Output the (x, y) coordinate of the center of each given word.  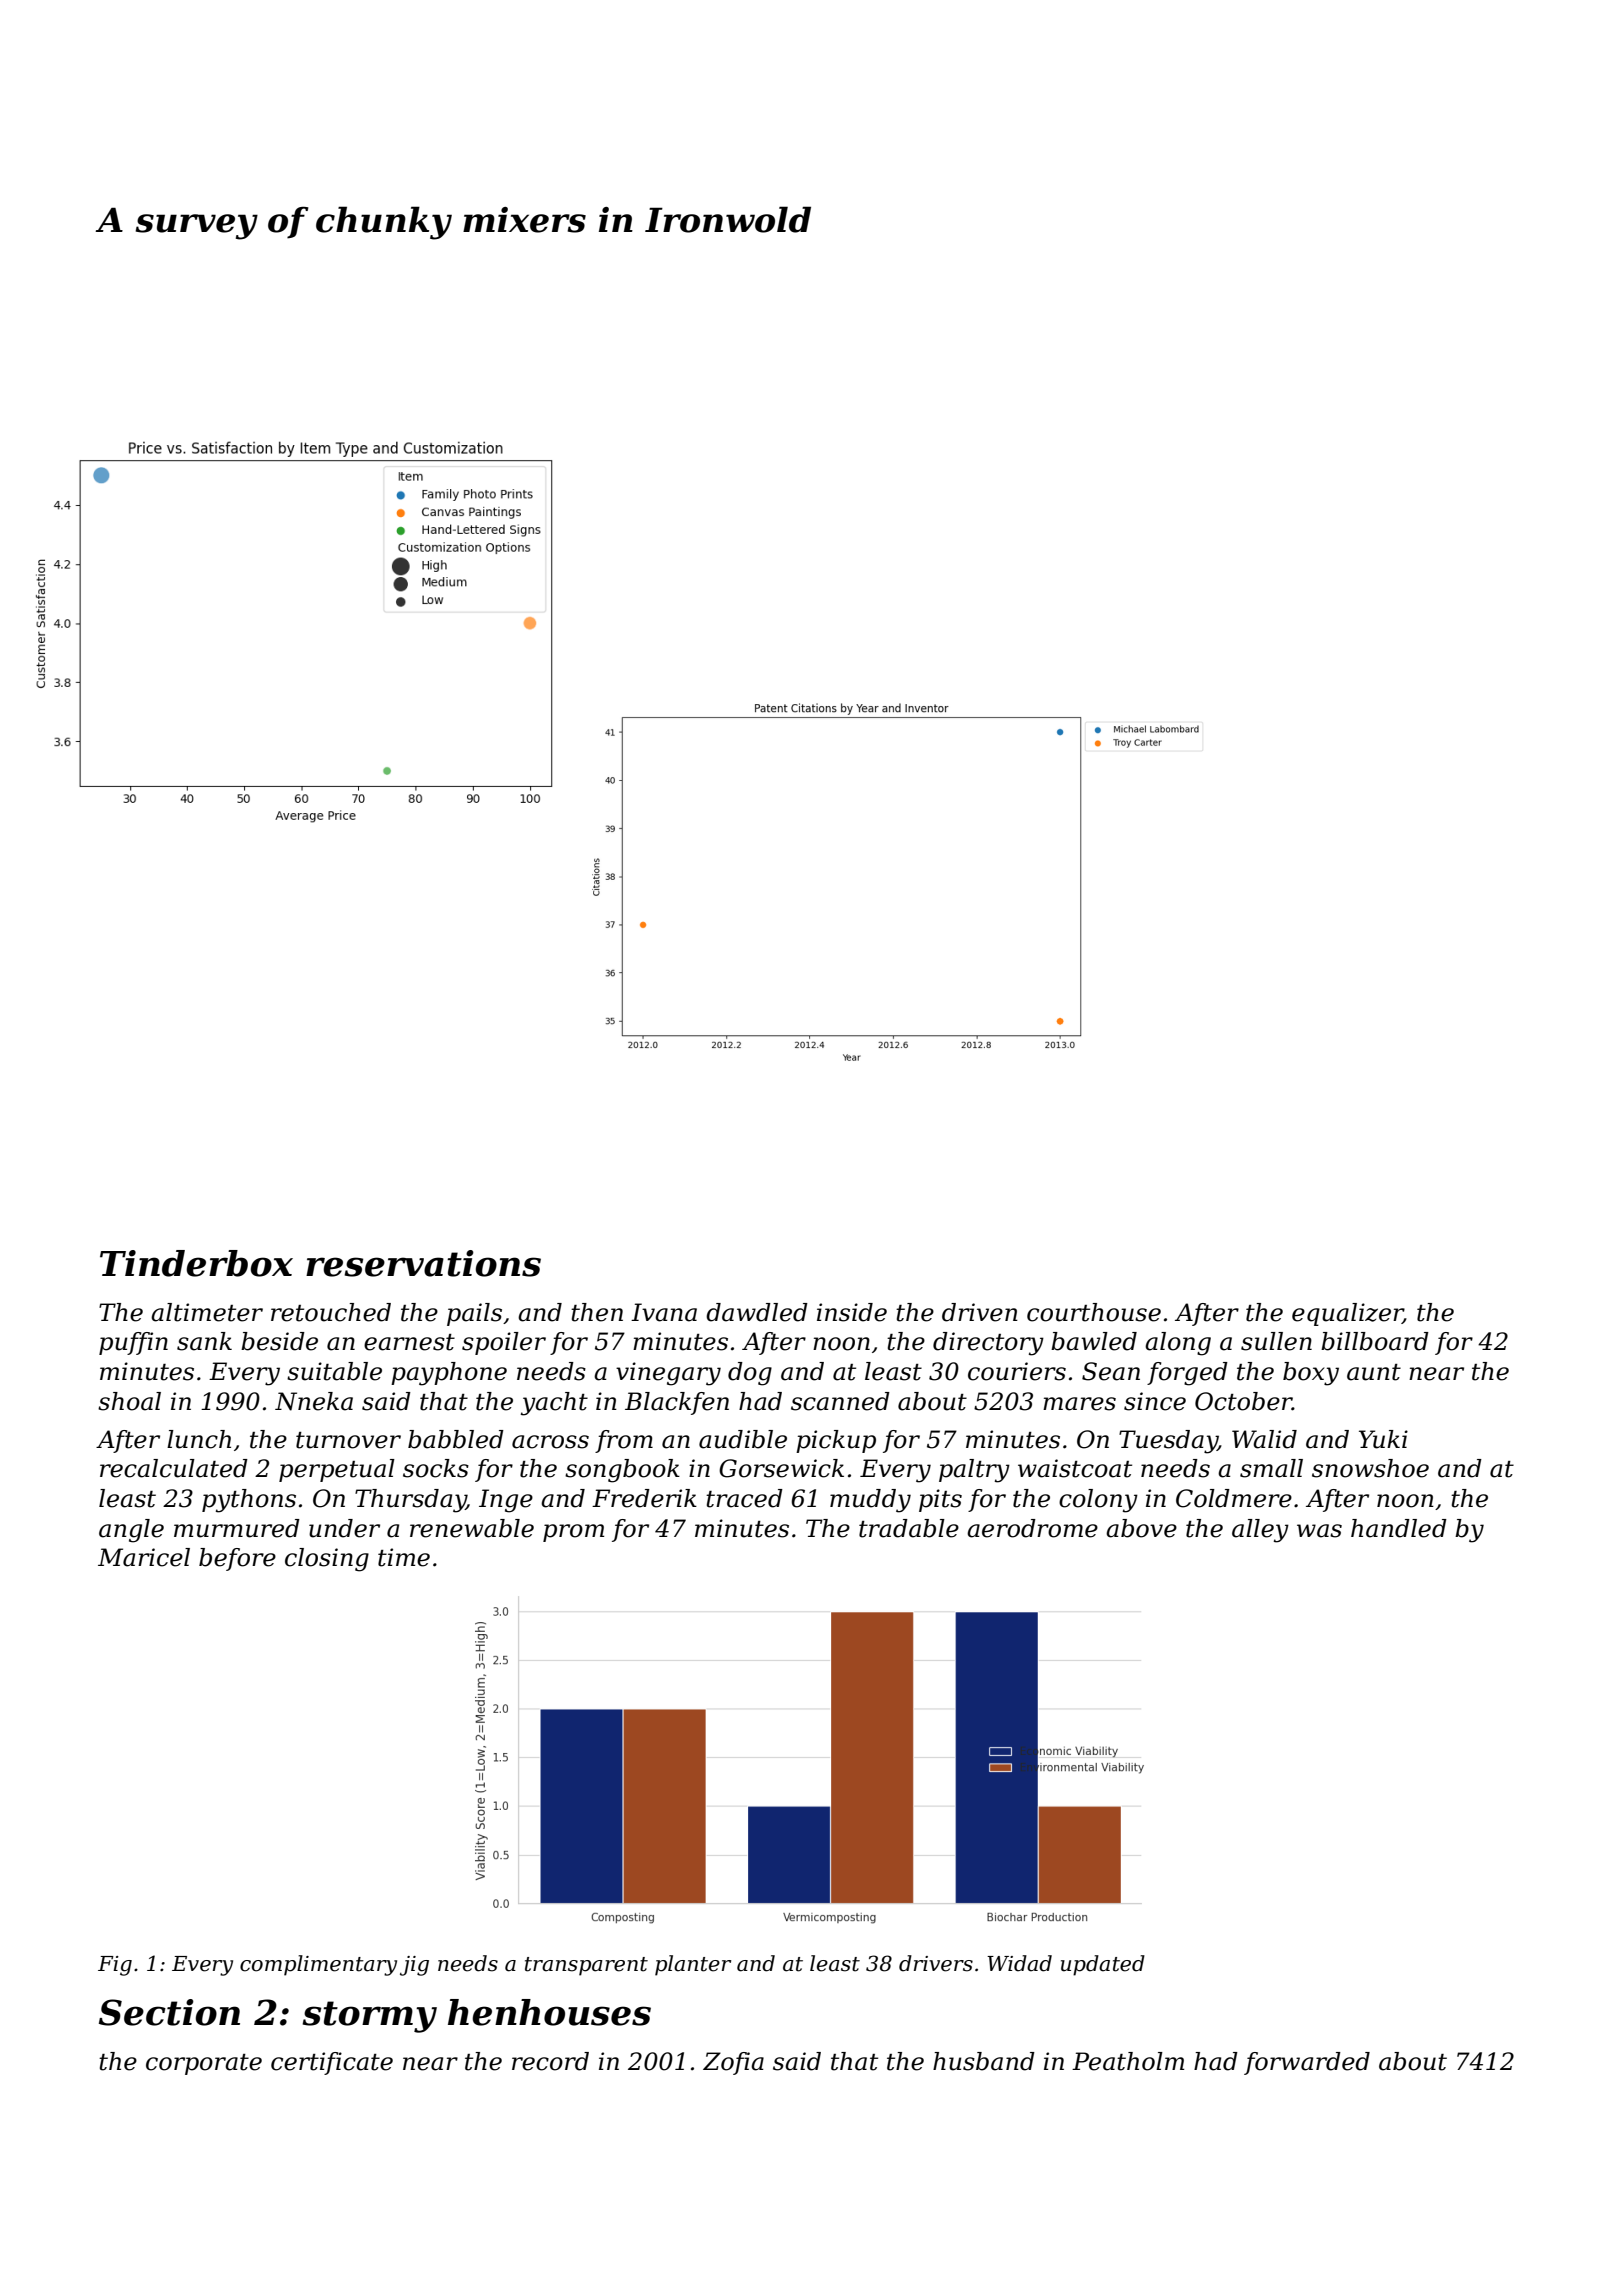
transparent (586, 1966)
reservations (423, 1263)
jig (414, 1966)
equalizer (1347, 1314)
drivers (936, 1963)
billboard (1375, 1341)
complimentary (318, 1965)
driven (980, 1312)
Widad (1019, 1963)
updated (1103, 1965)
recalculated (174, 1468)
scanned (840, 1401)
